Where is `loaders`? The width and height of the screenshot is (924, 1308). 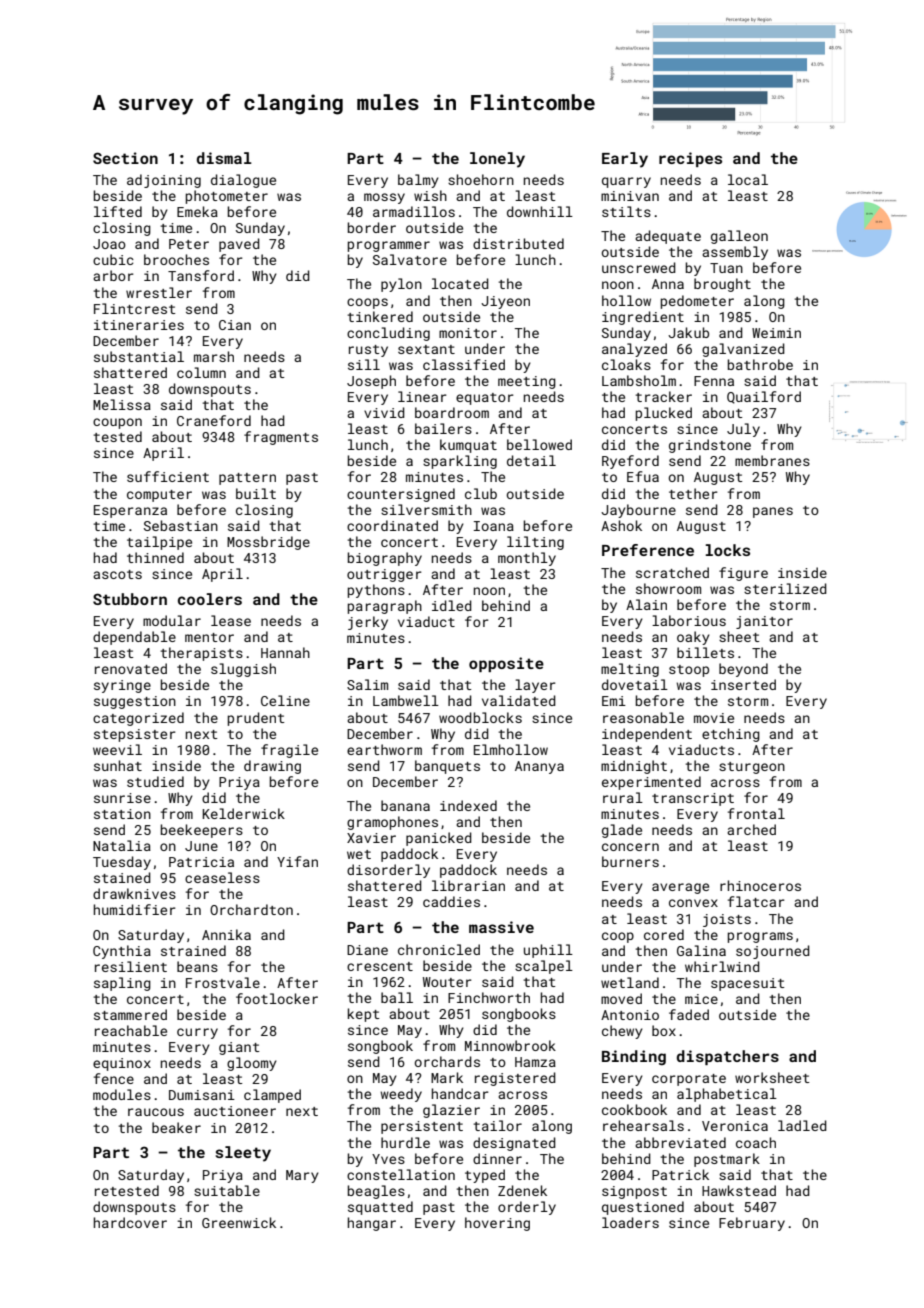 loaders is located at coordinates (630, 1222).
